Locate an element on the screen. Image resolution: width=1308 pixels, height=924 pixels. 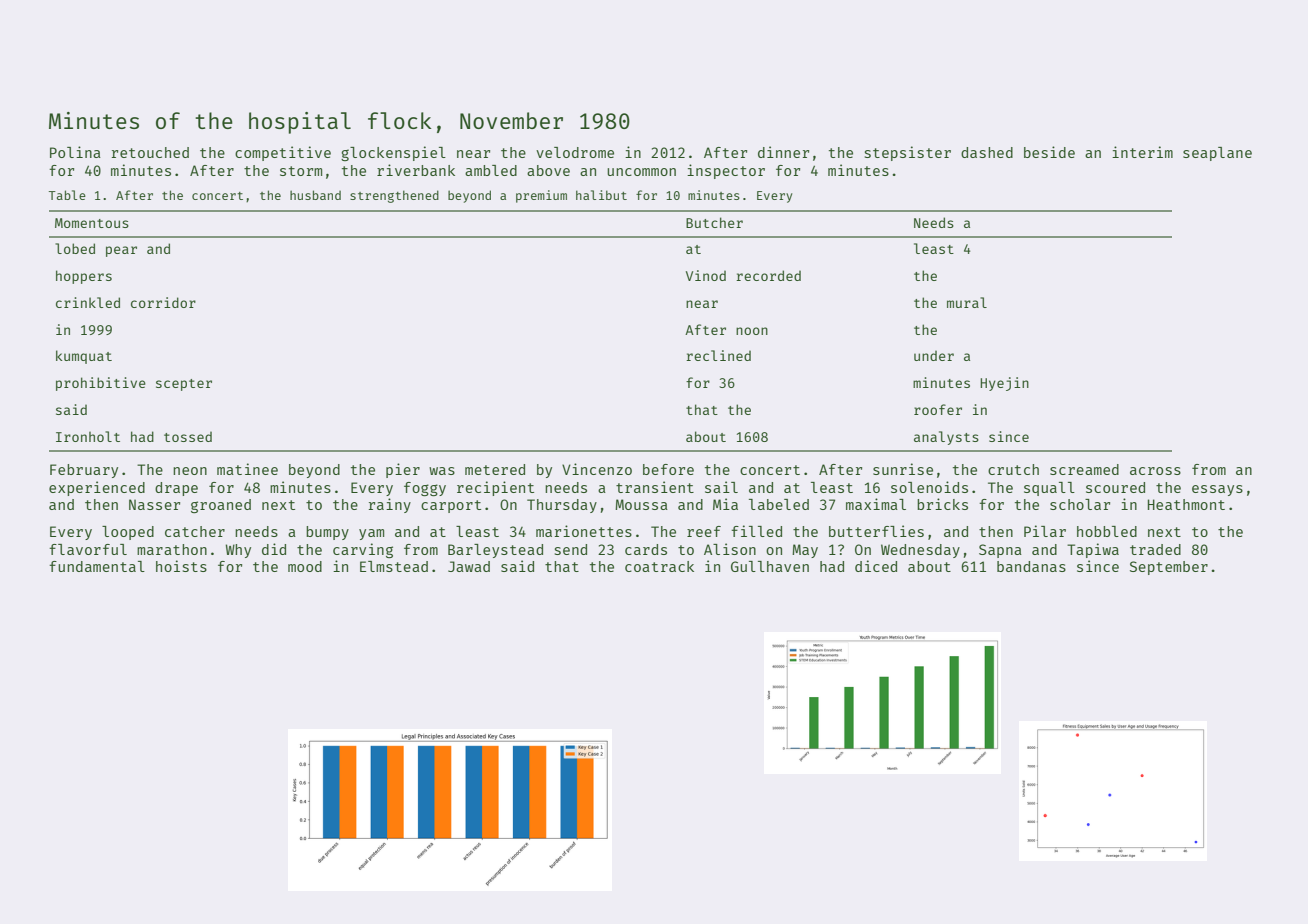
analysts is located at coordinates (946, 438).
